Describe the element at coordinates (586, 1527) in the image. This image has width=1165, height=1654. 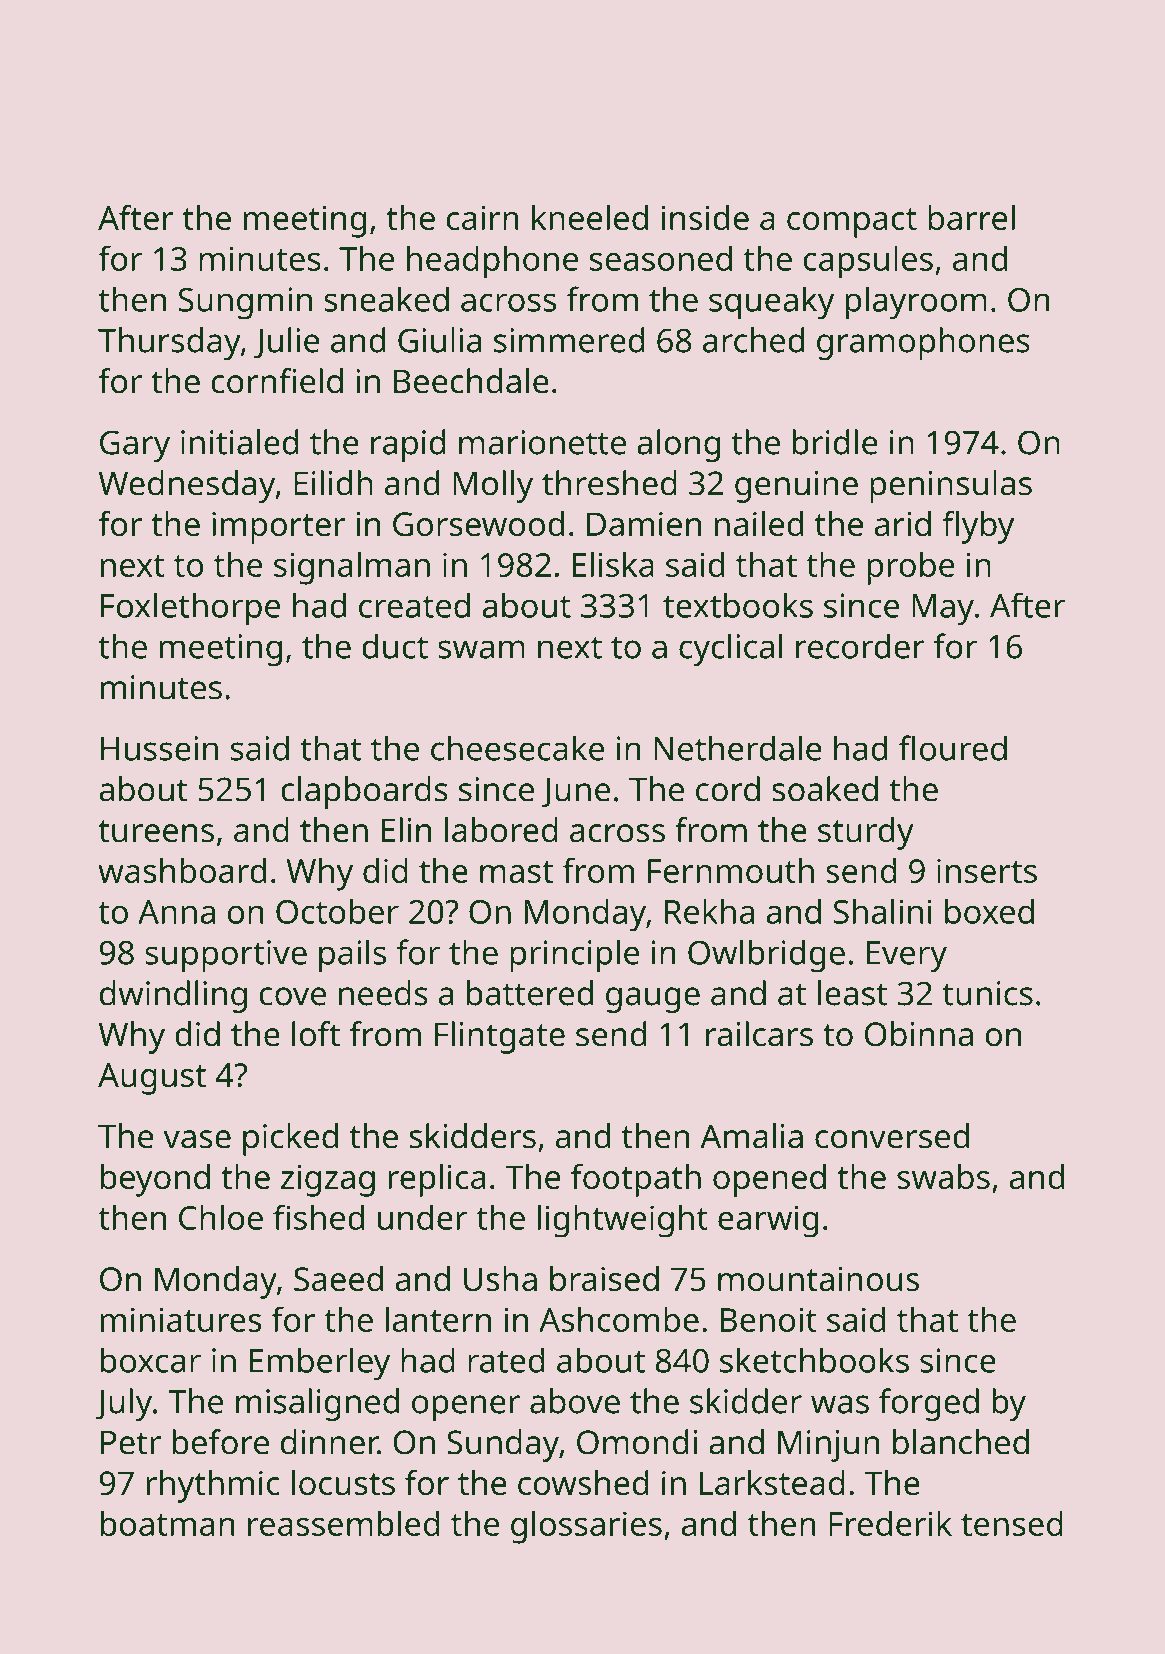
I see `glossaries` at that location.
